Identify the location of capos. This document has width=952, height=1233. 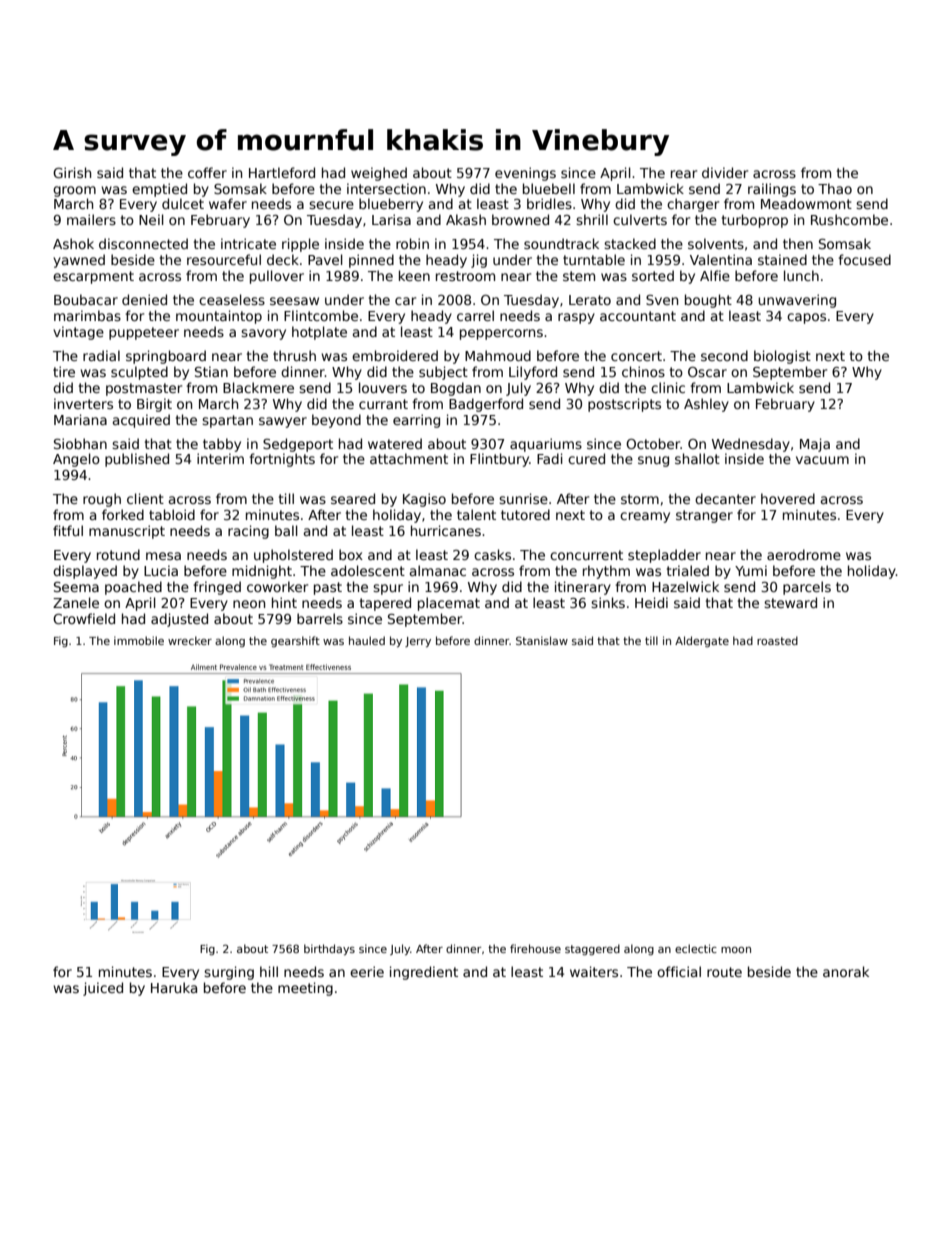
(806, 318).
